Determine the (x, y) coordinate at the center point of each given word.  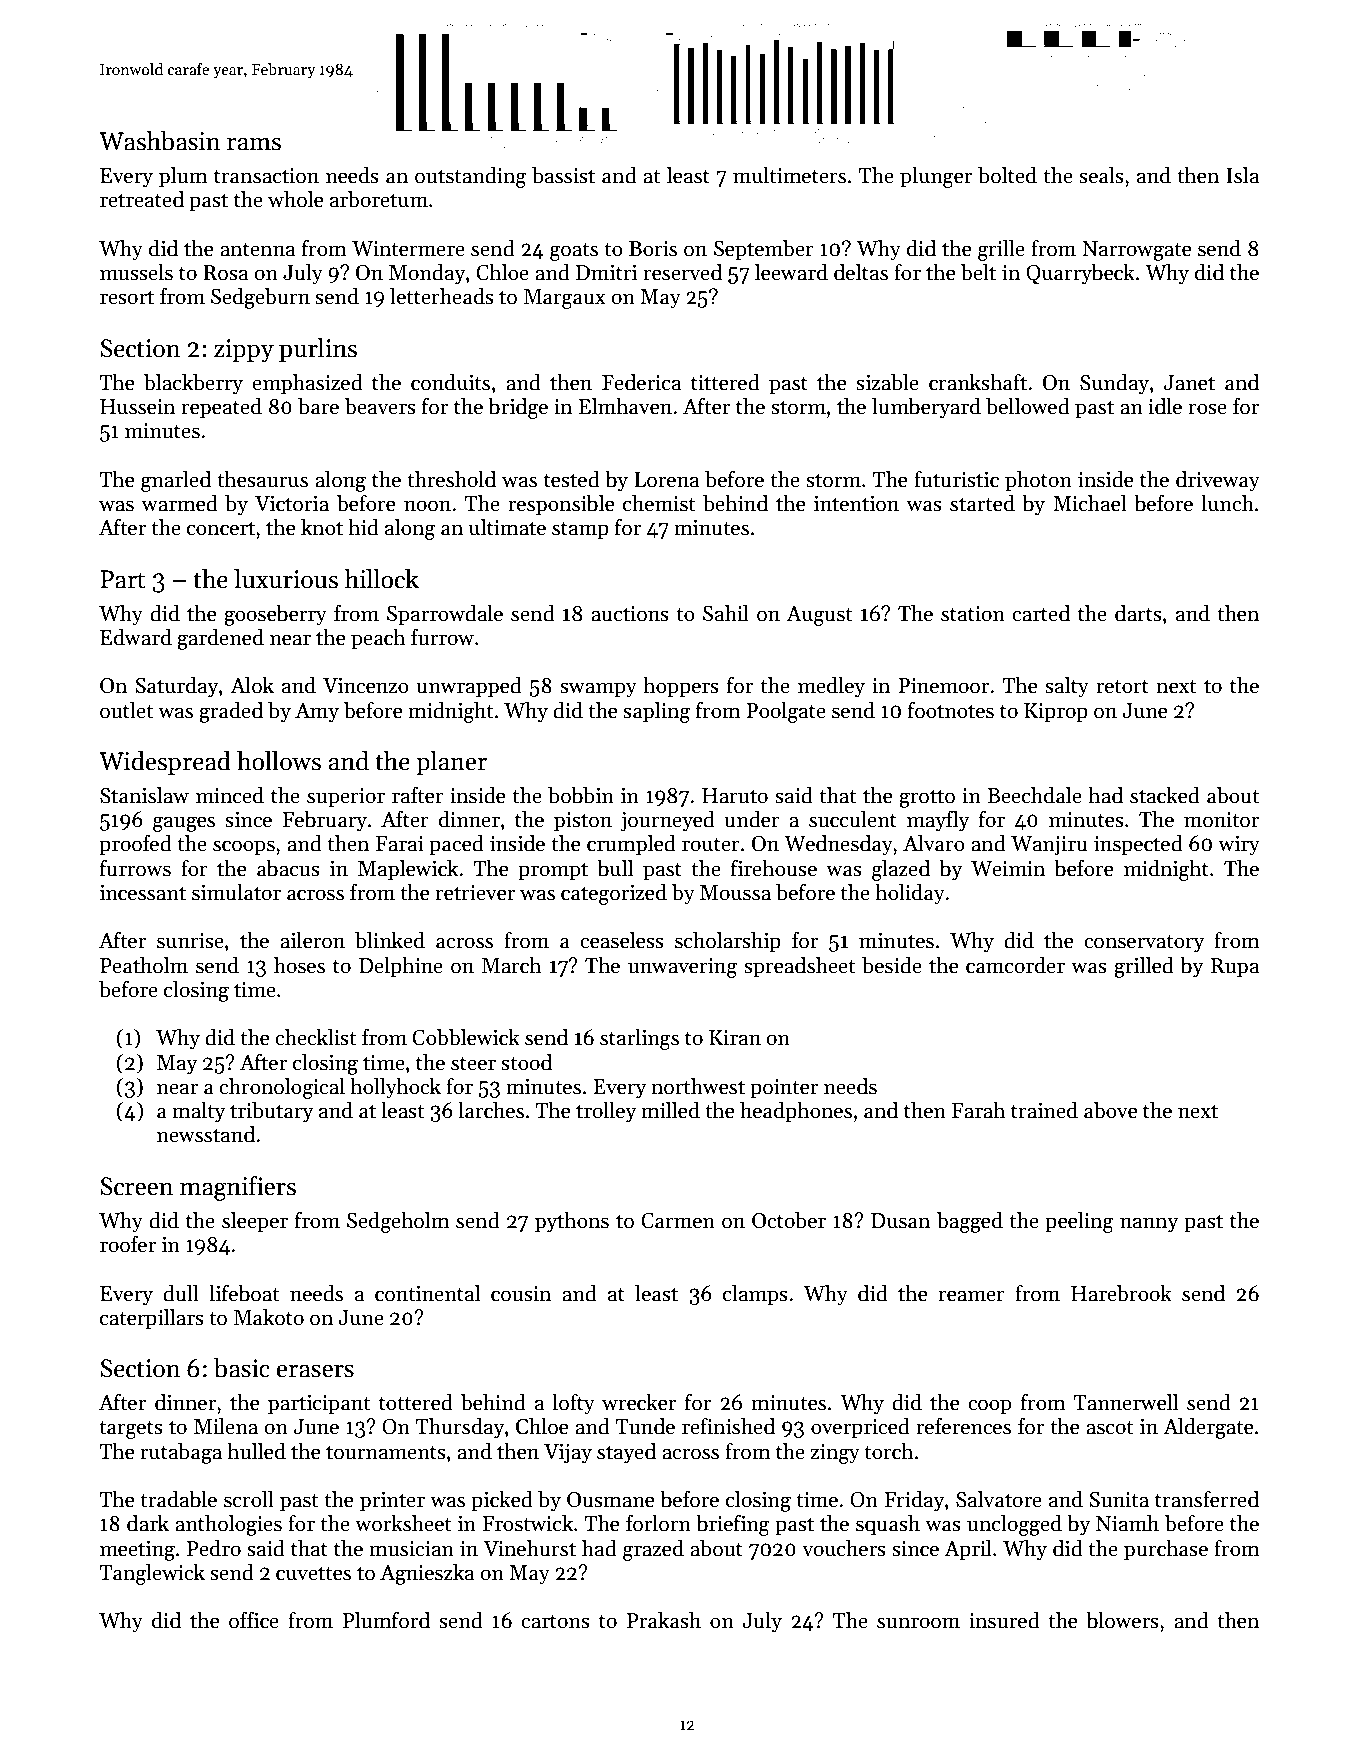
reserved (683, 272)
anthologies (228, 1525)
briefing (733, 1525)
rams (254, 144)
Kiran (735, 1038)
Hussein (137, 407)
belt (978, 272)
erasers (315, 1371)
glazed (901, 870)
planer (451, 763)
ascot (1109, 1428)
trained (1044, 1110)
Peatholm (144, 965)
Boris (653, 249)
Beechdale (1034, 795)
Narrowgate (1136, 251)
